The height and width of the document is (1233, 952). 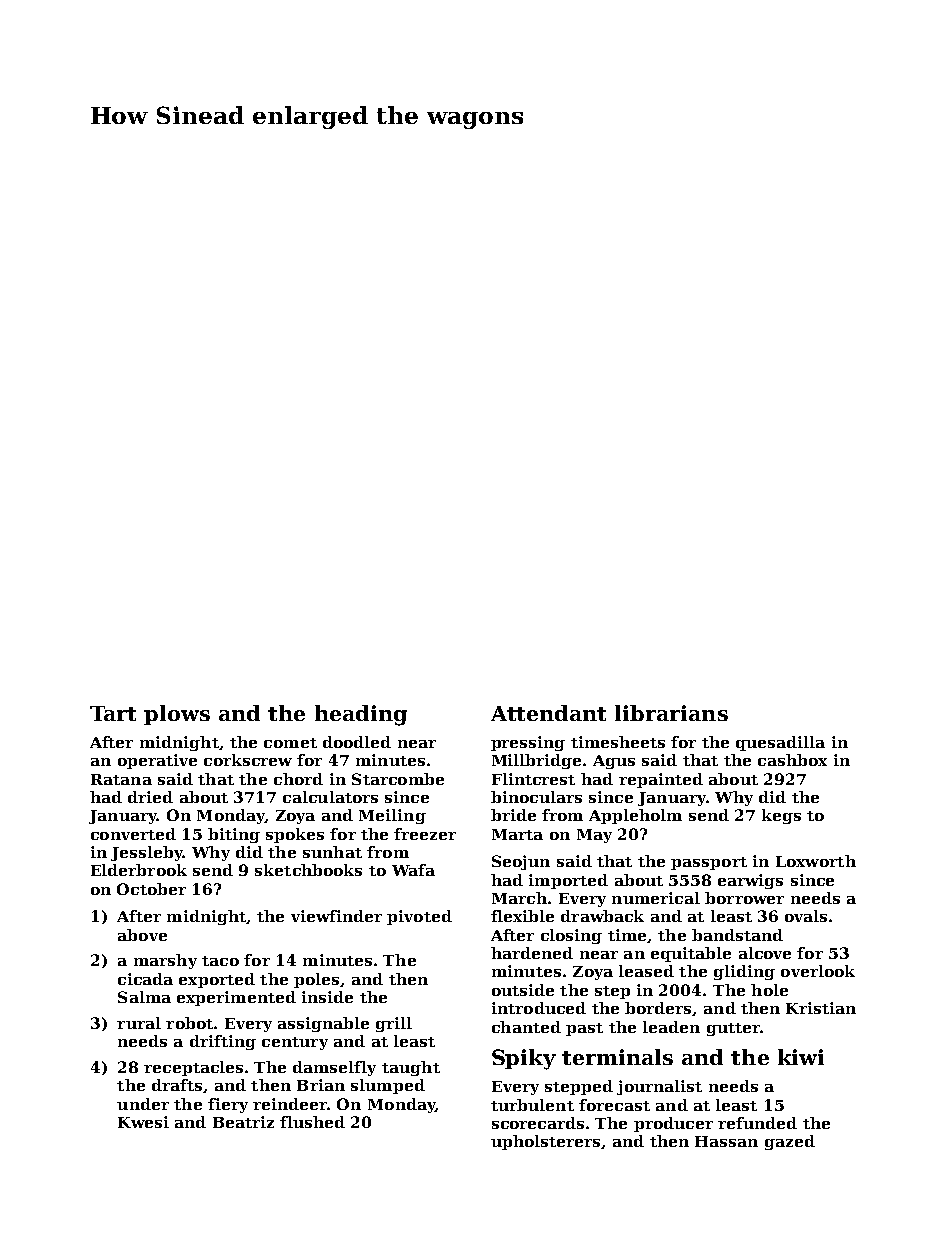 What do you see at coordinates (193, 1068) in the document?
I see `receptacles` at bounding box center [193, 1068].
